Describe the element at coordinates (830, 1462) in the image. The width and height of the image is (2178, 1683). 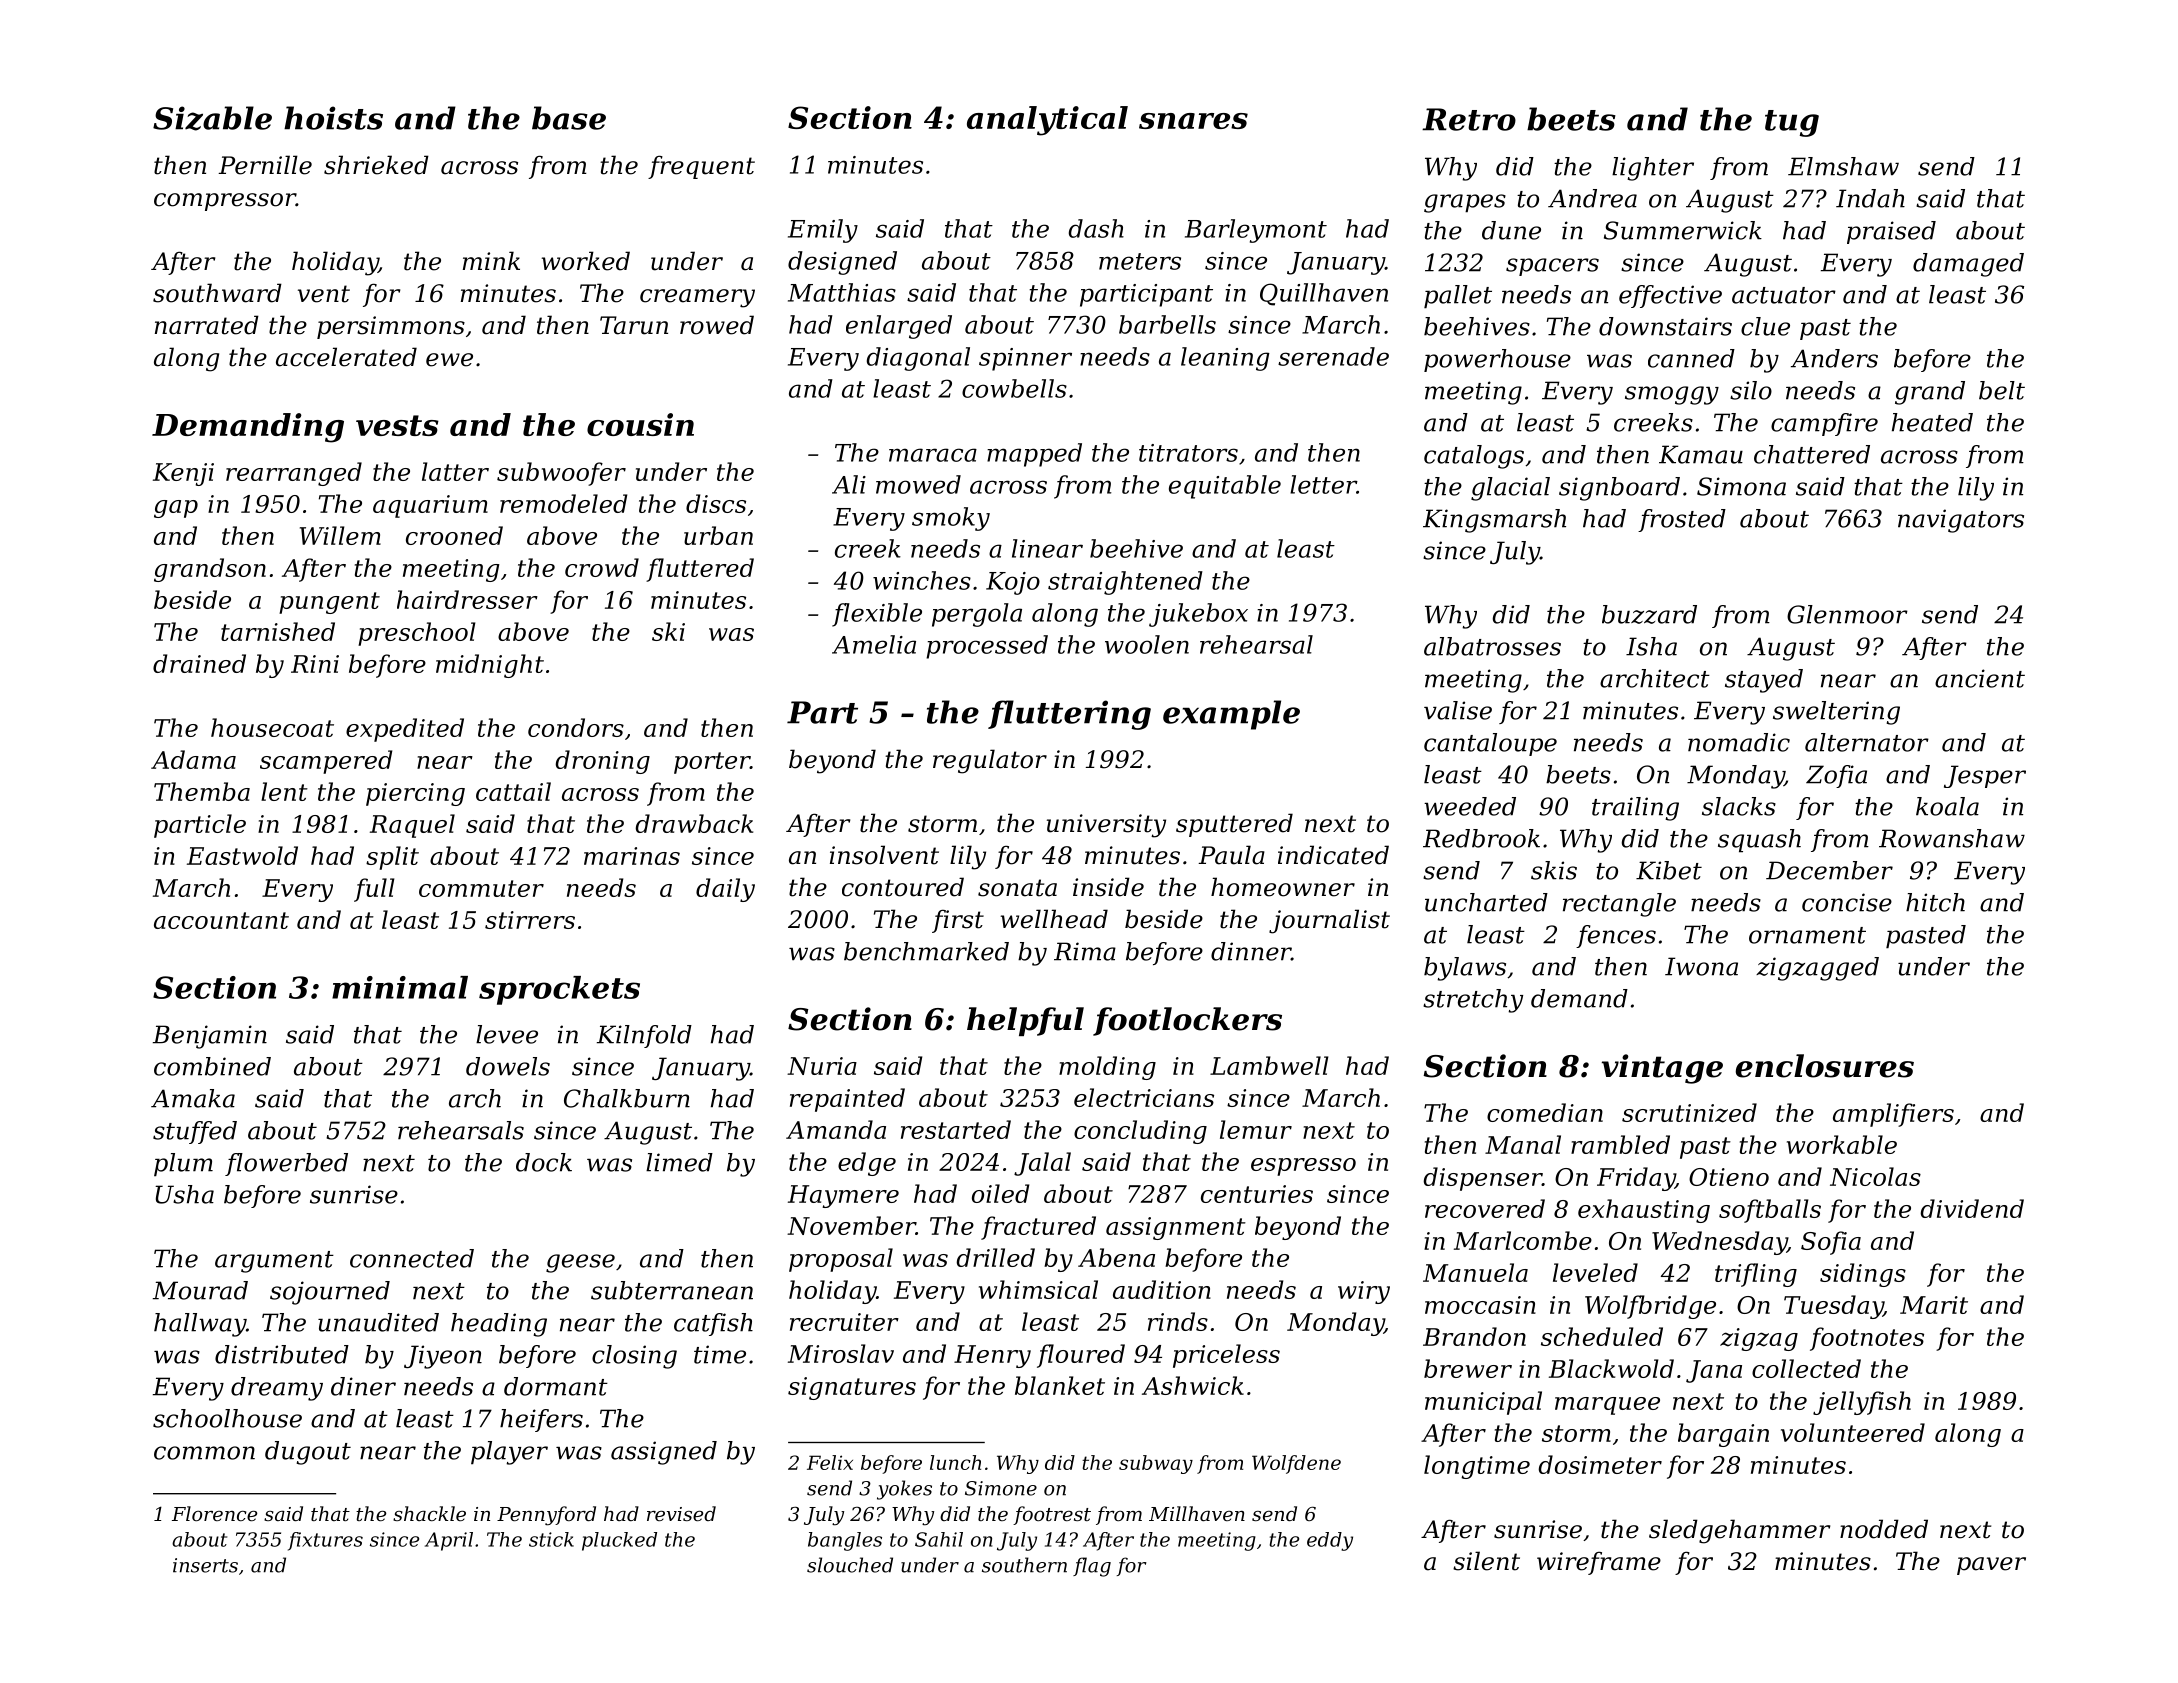
I see `Felix` at that location.
